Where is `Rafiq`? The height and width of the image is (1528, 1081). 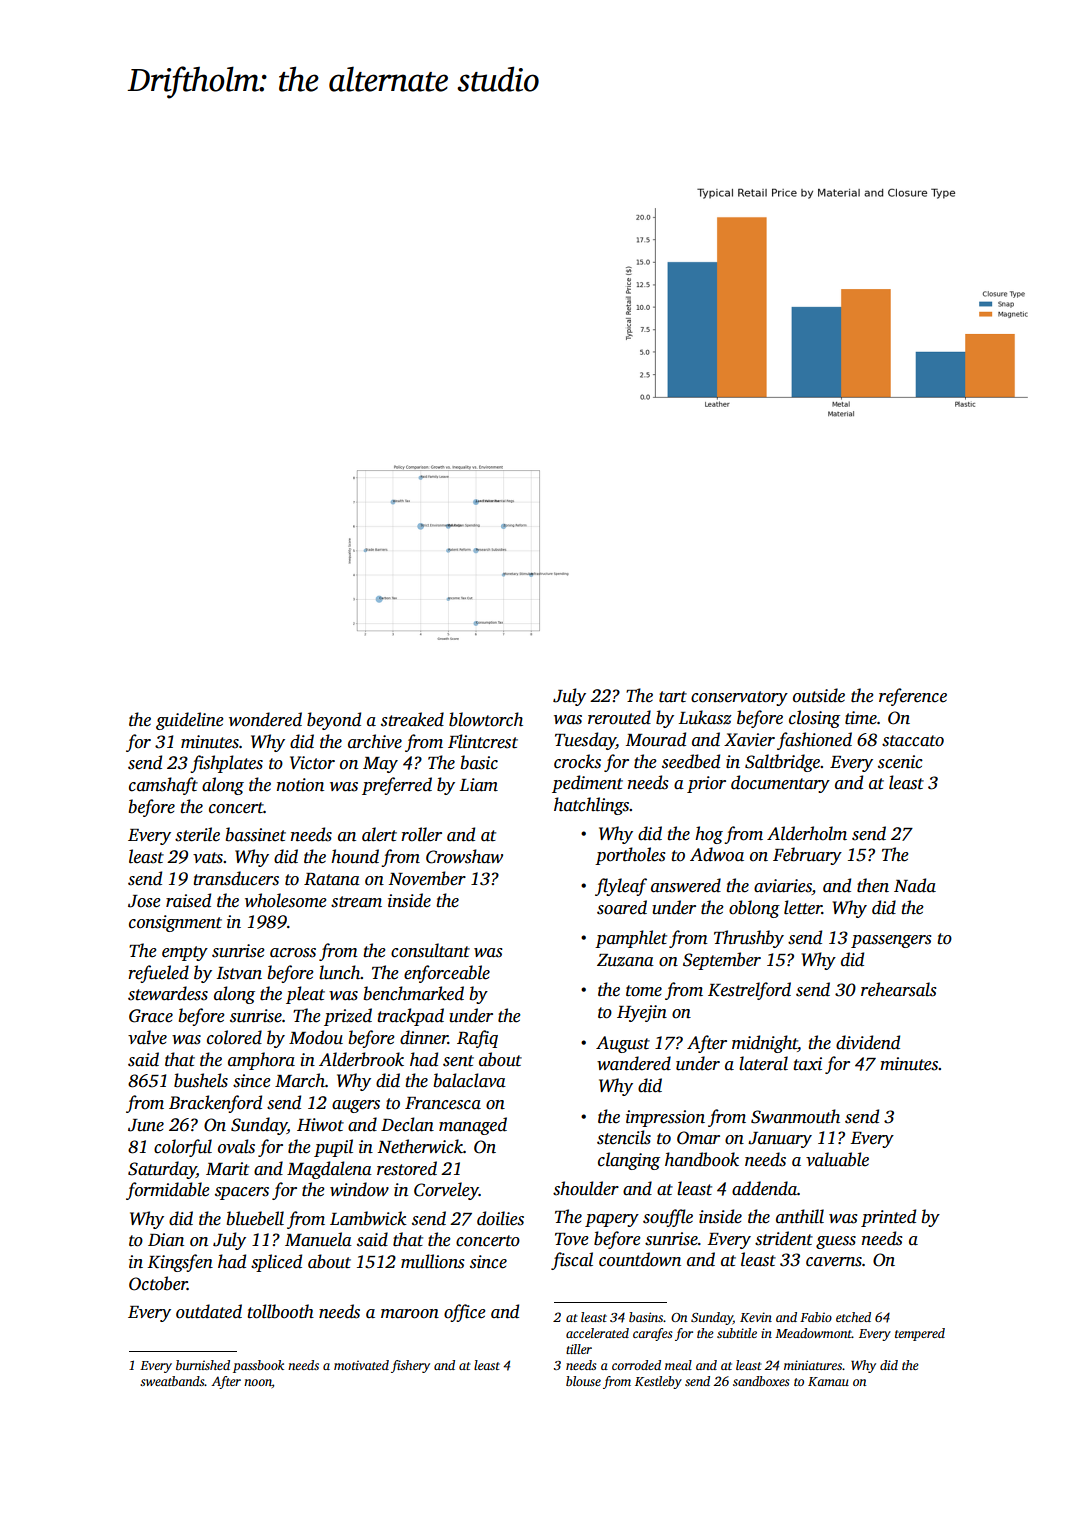 Rafiq is located at coordinates (477, 1039).
